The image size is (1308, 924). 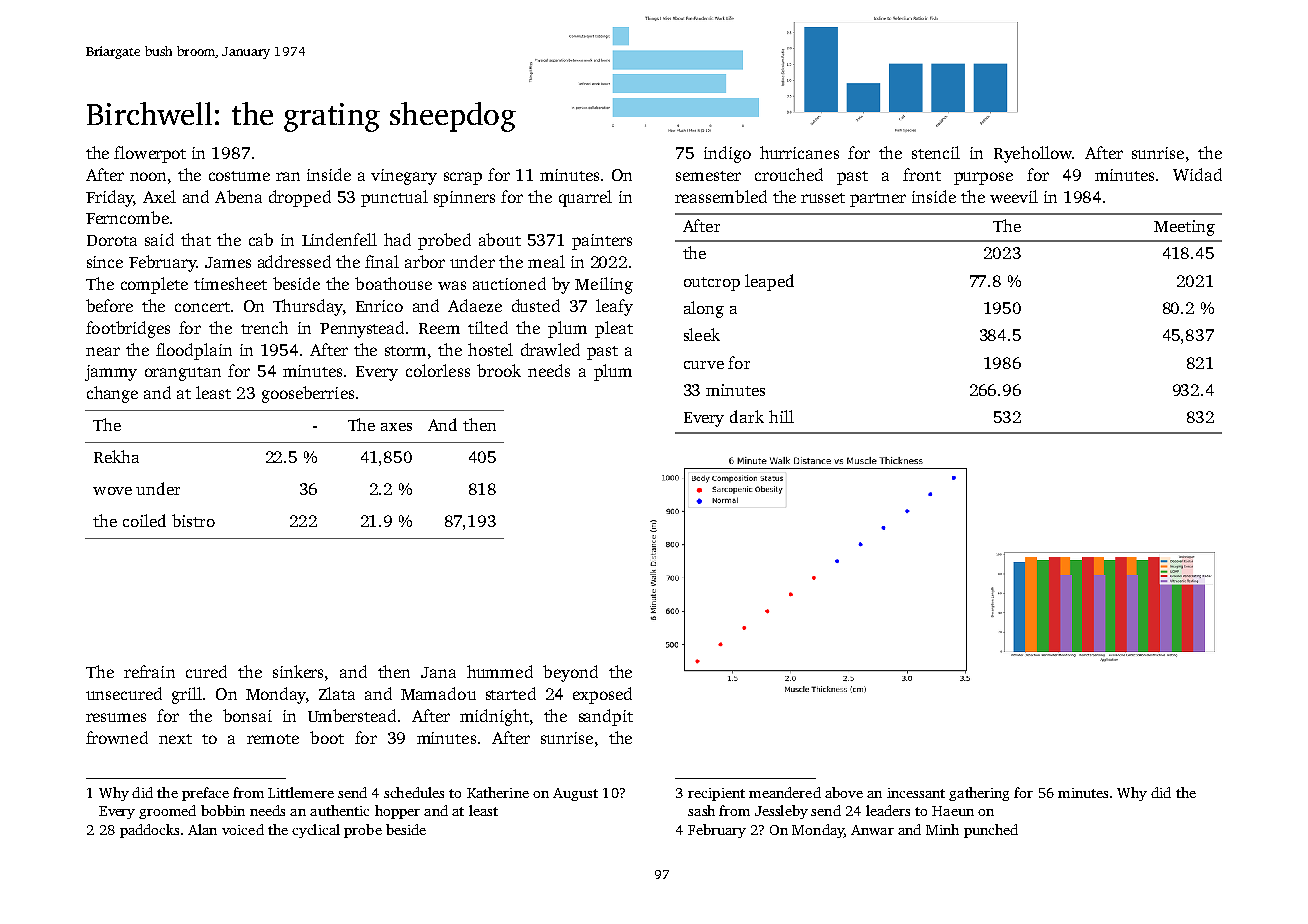 What do you see at coordinates (602, 695) in the screenshot?
I see `exposed` at bounding box center [602, 695].
